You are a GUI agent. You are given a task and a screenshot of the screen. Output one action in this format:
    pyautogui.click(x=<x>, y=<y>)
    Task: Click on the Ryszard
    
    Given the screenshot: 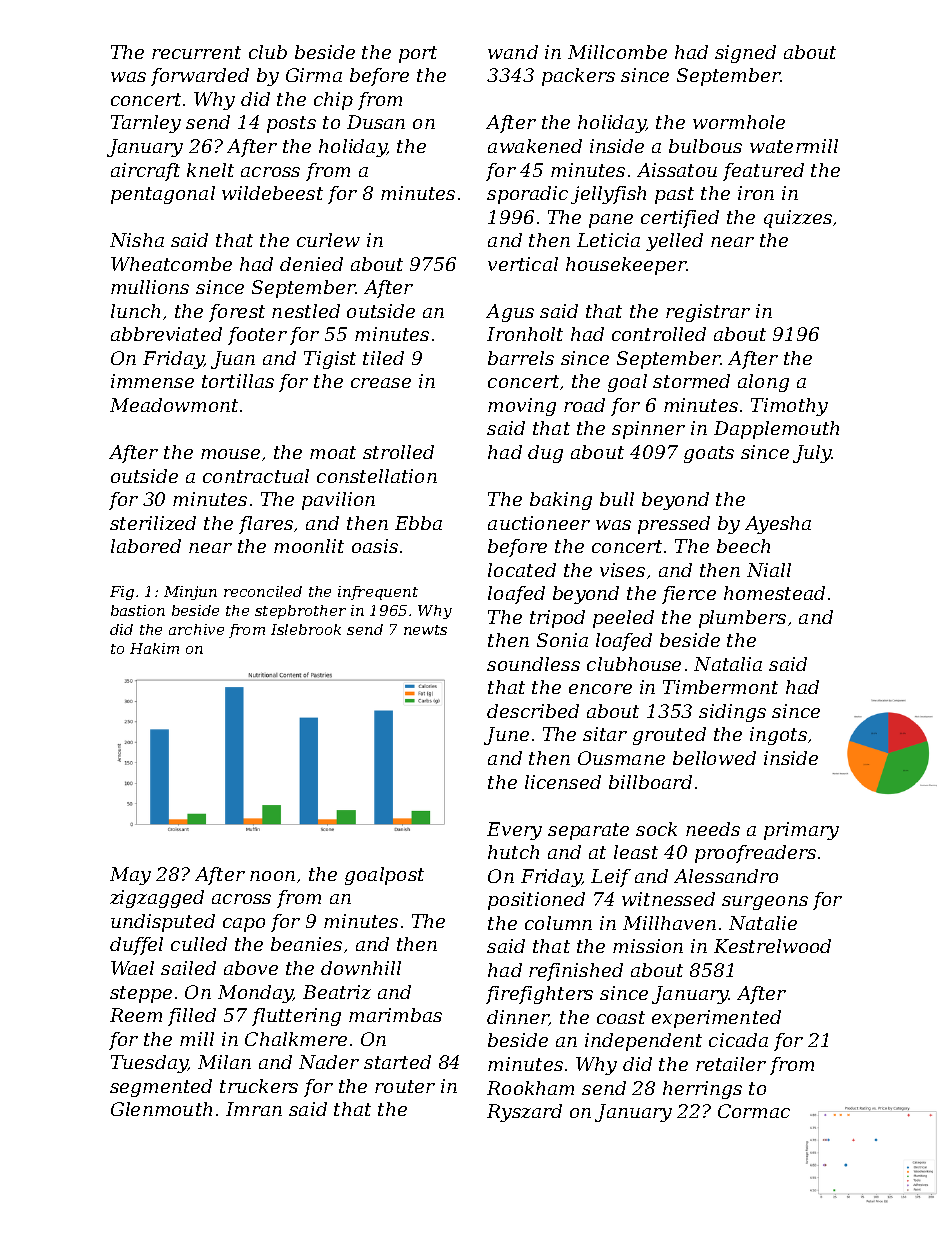 What is the action you would take?
    pyautogui.click(x=524, y=1113)
